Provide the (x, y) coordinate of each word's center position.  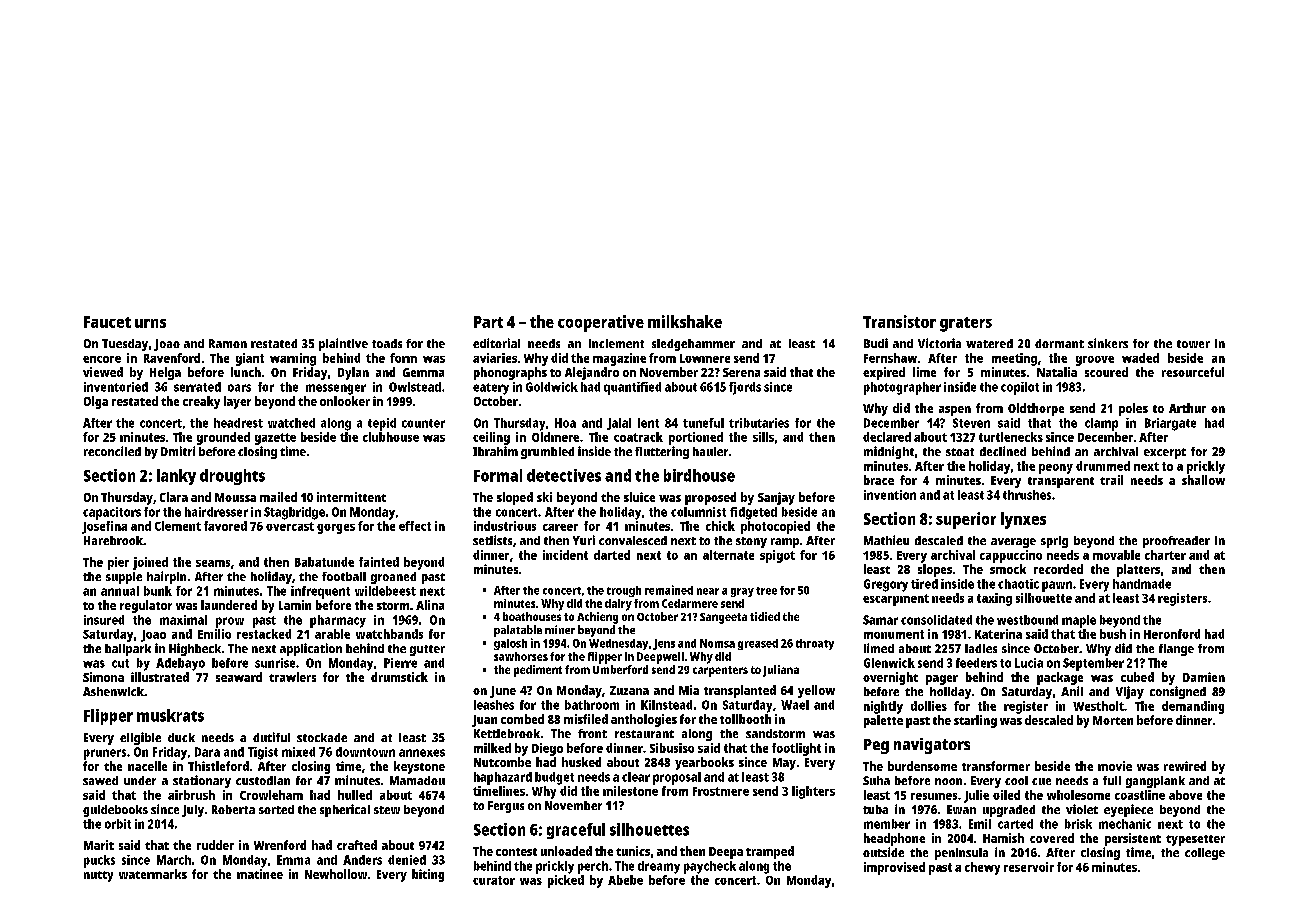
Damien (1204, 677)
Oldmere (555, 437)
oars (239, 388)
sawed (100, 780)
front (592, 733)
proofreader (1176, 542)
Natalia (1057, 372)
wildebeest (385, 591)
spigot (777, 556)
